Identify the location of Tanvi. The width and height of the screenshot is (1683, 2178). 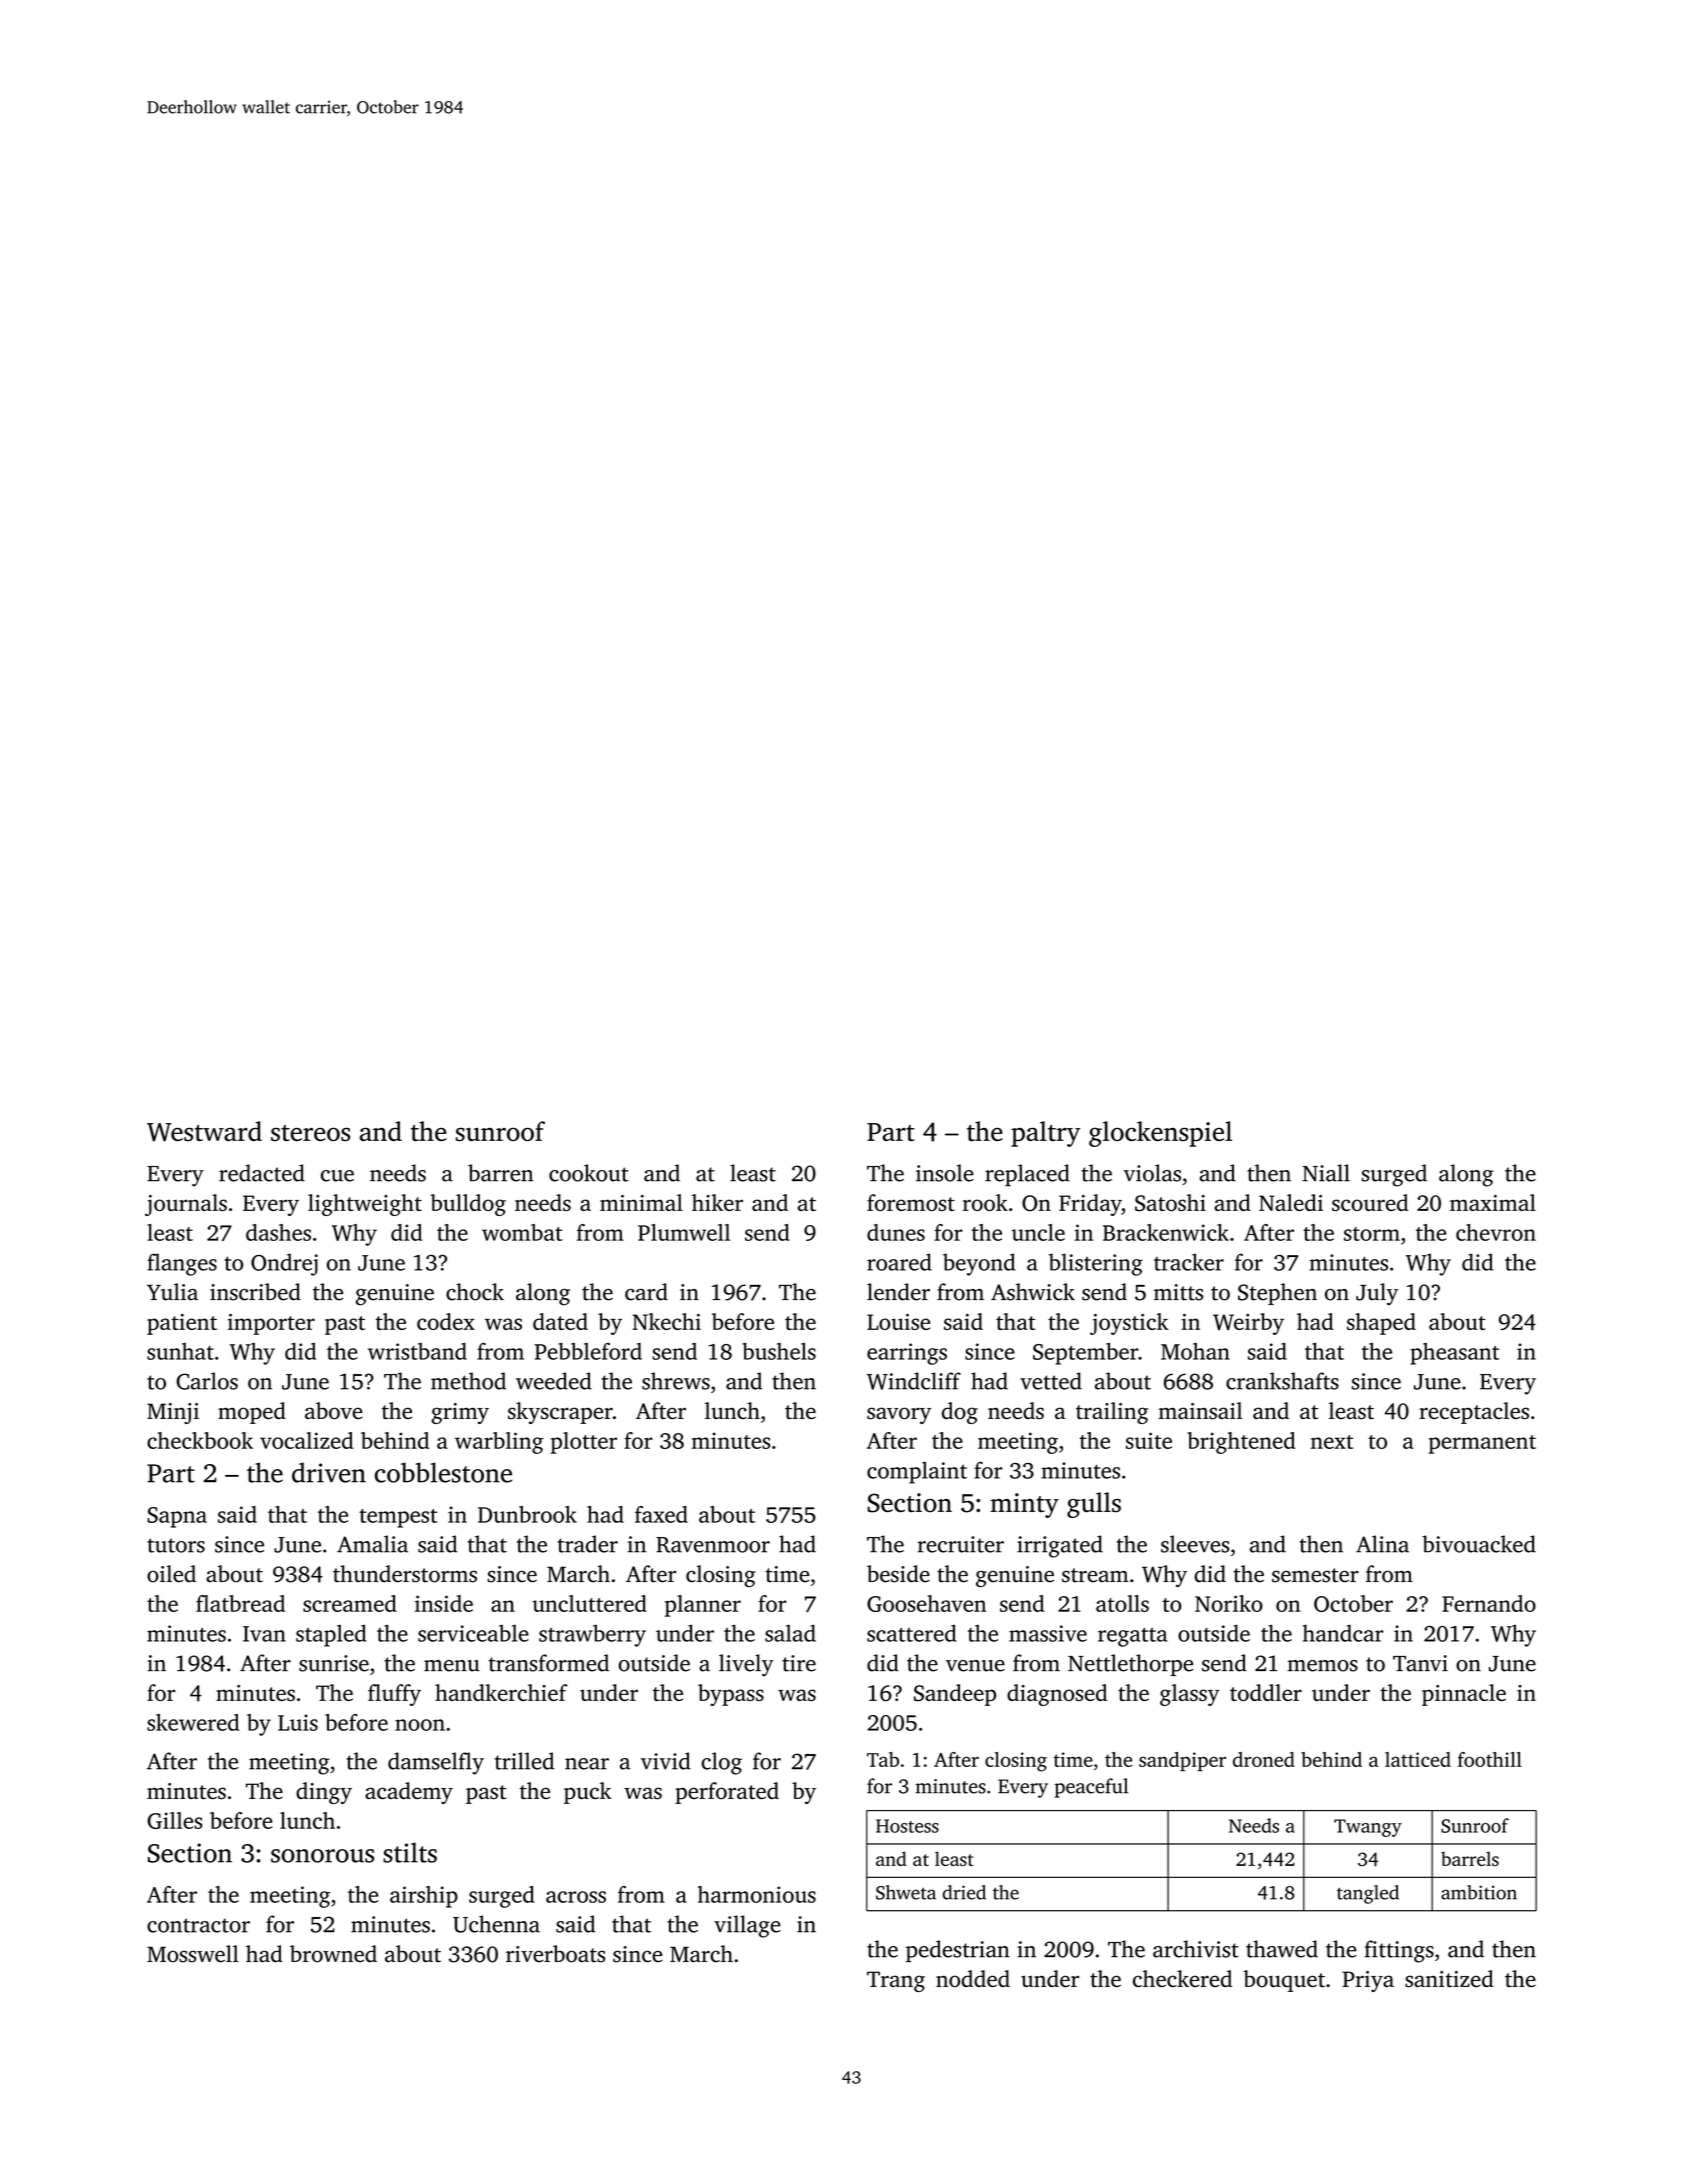
(1420, 1663).
